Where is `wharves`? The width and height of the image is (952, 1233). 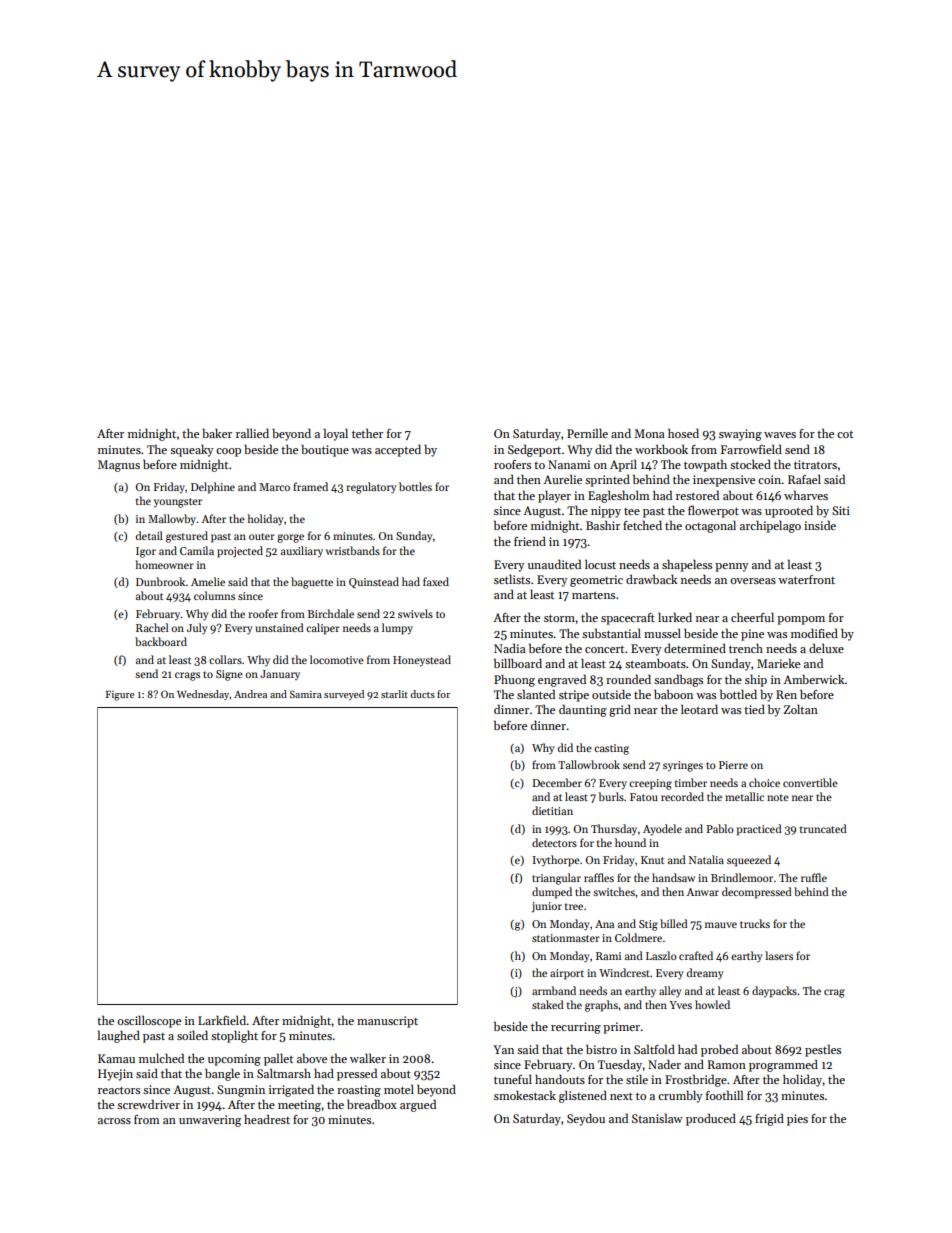 wharves is located at coordinates (806, 495).
